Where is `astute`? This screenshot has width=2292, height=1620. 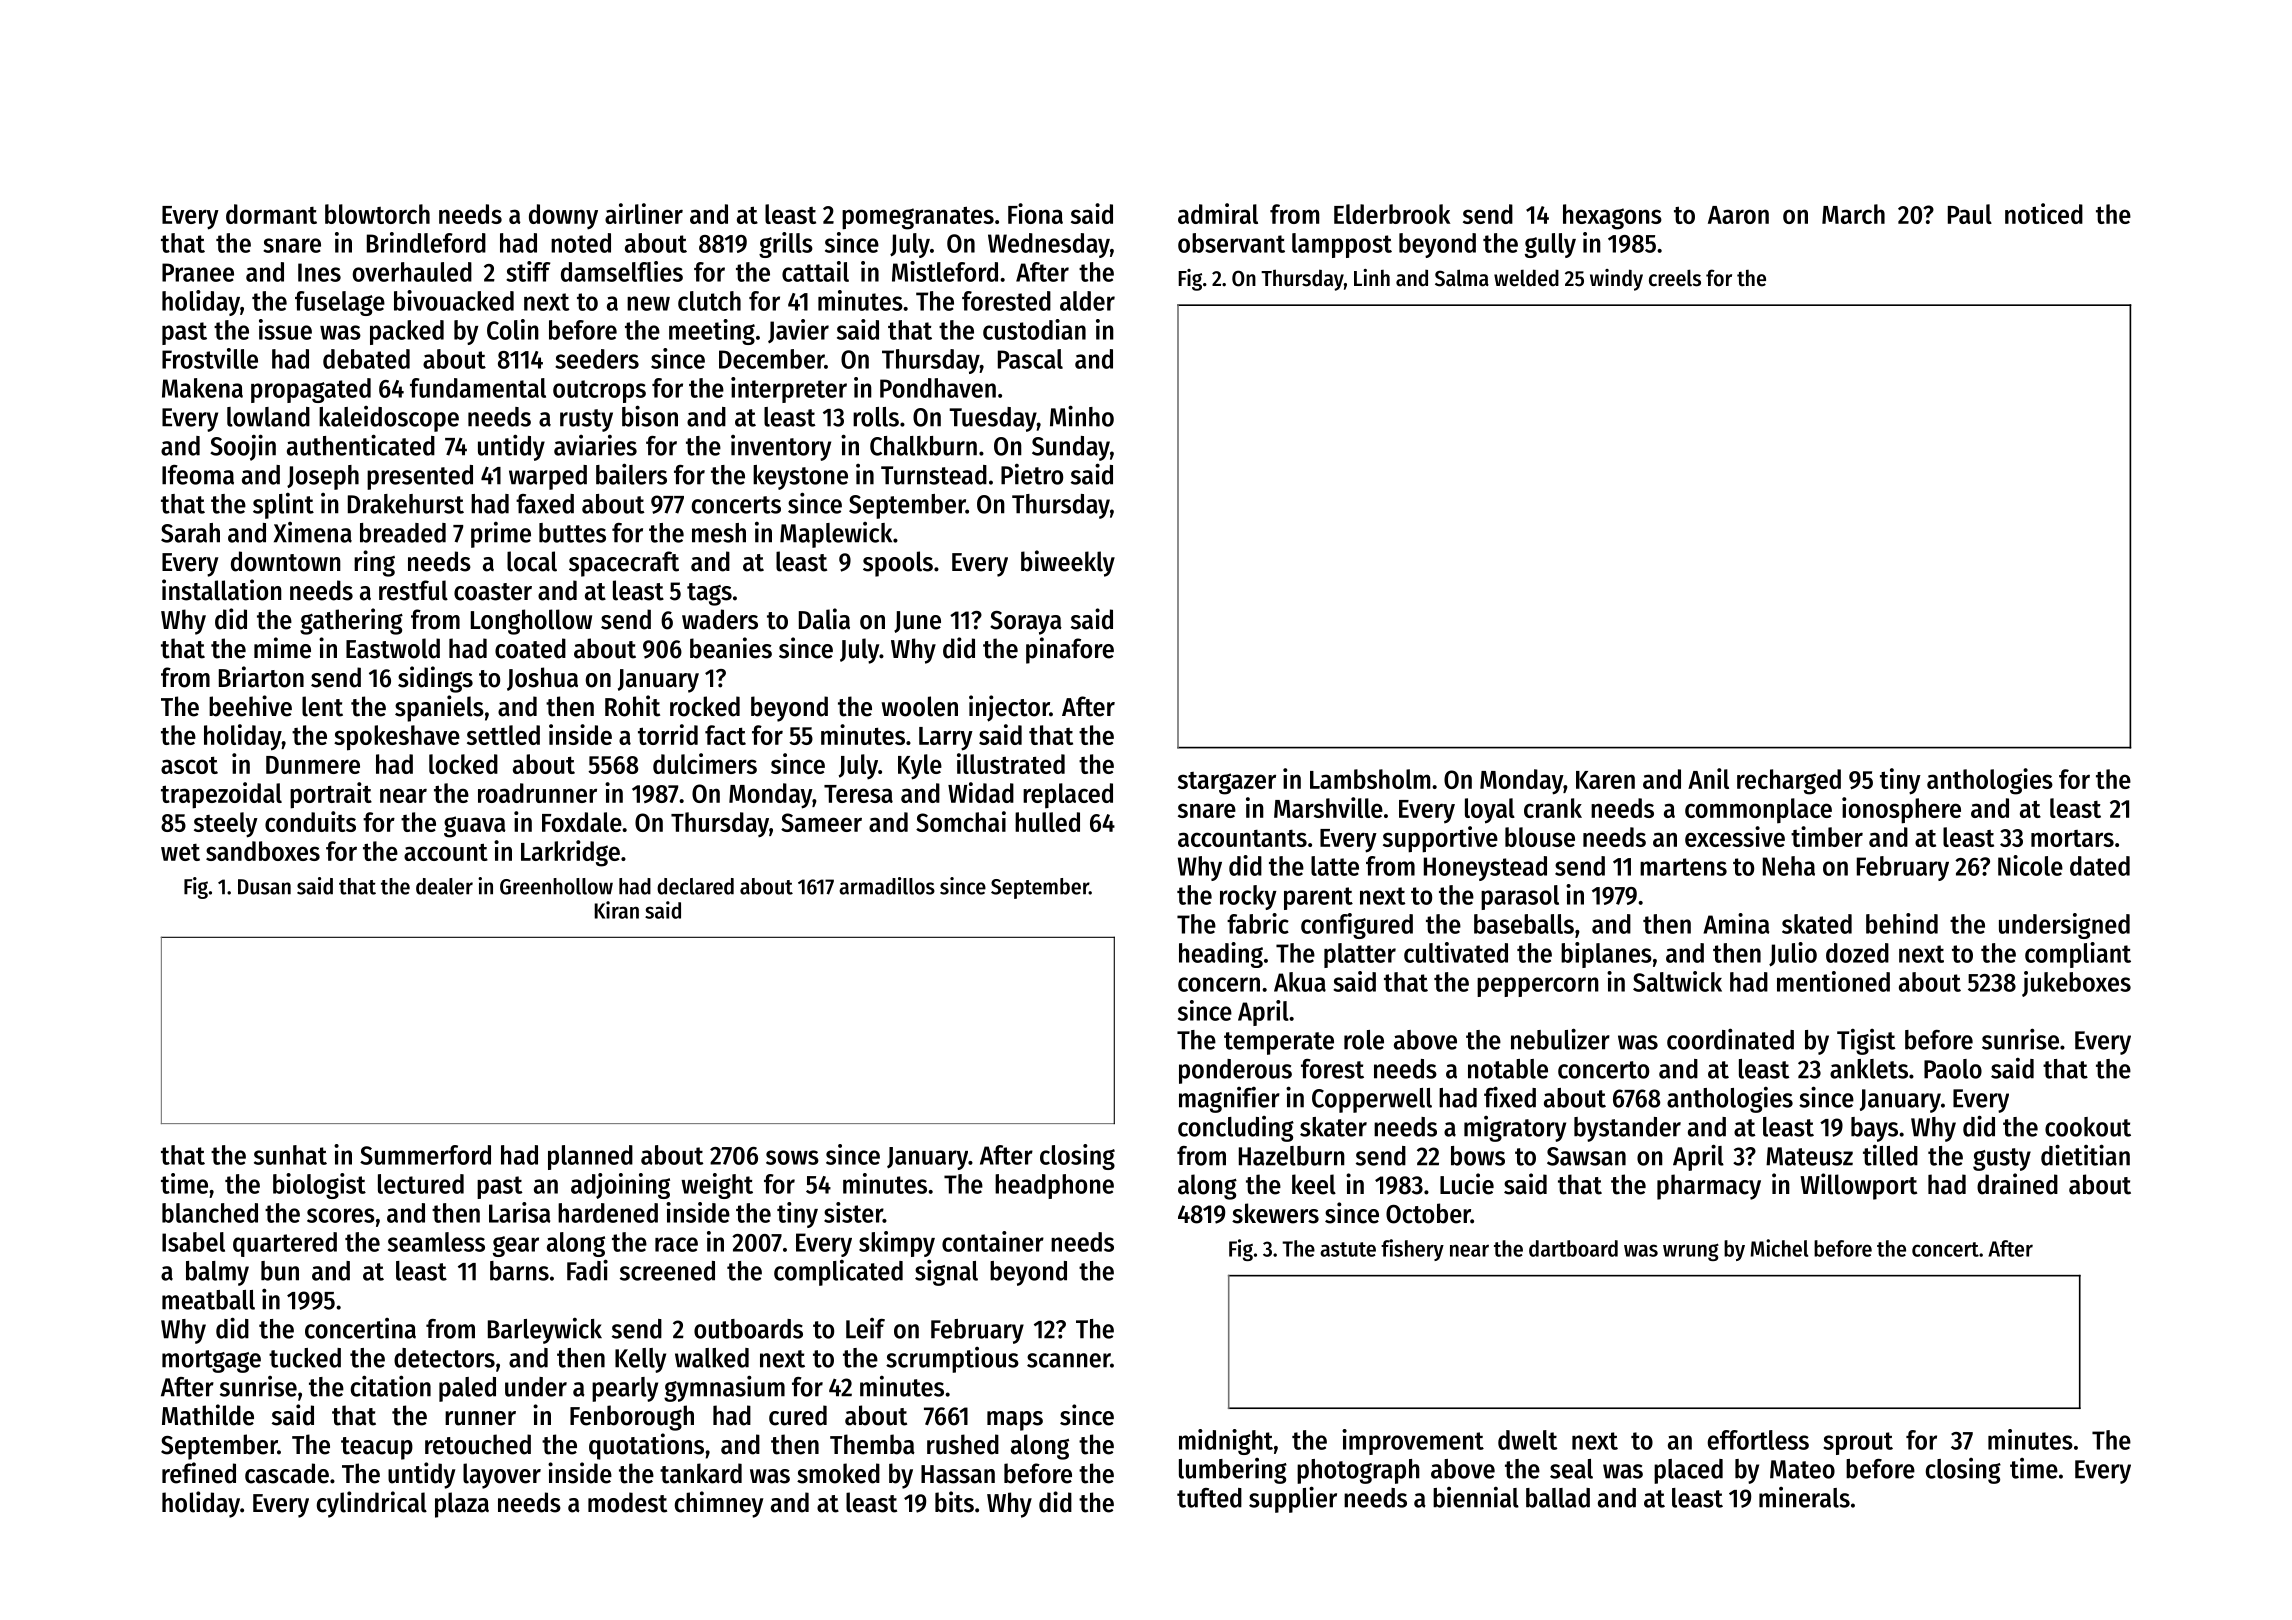 astute is located at coordinates (1348, 1249).
